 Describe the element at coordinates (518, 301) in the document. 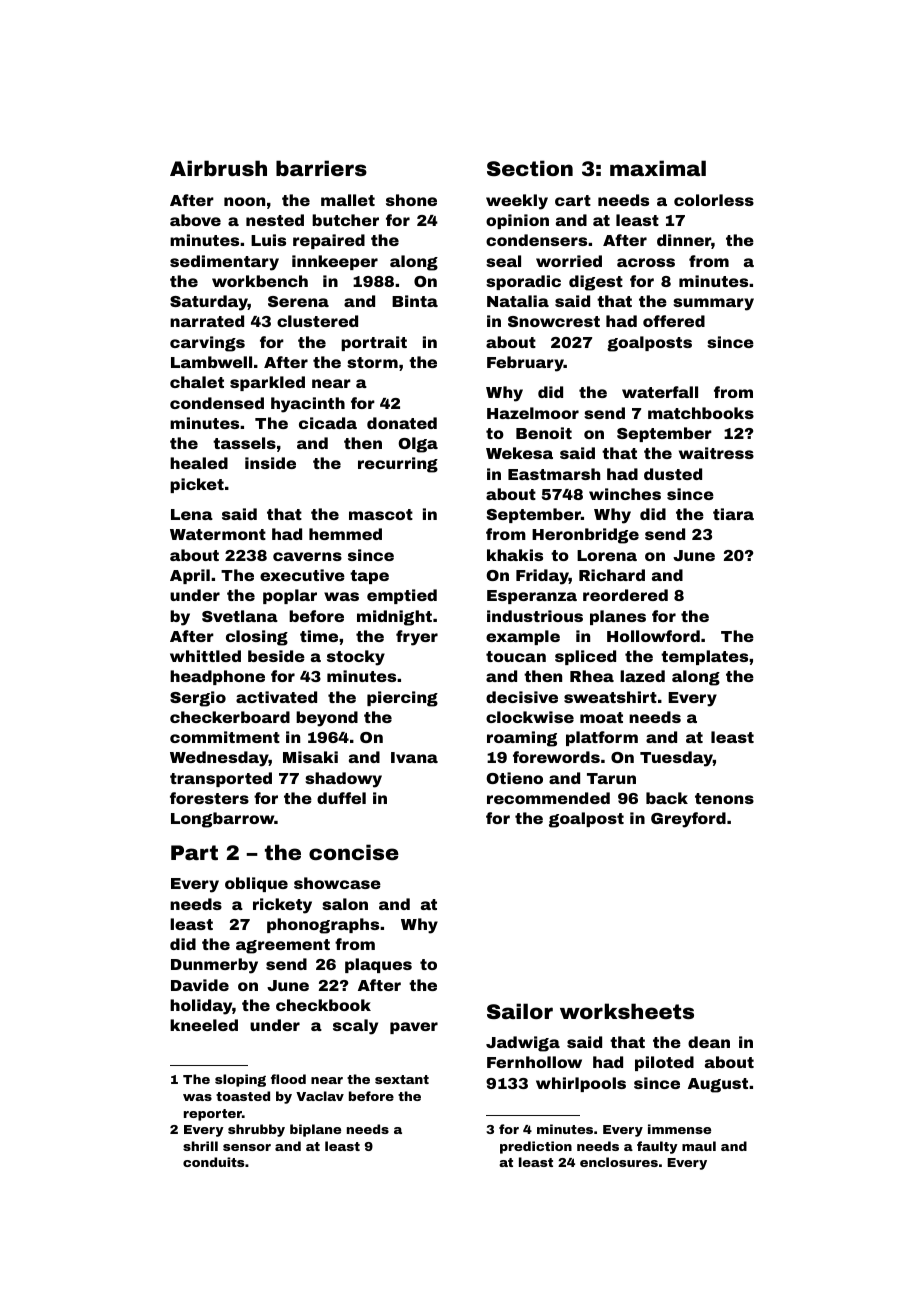

I see `Natalia` at that location.
